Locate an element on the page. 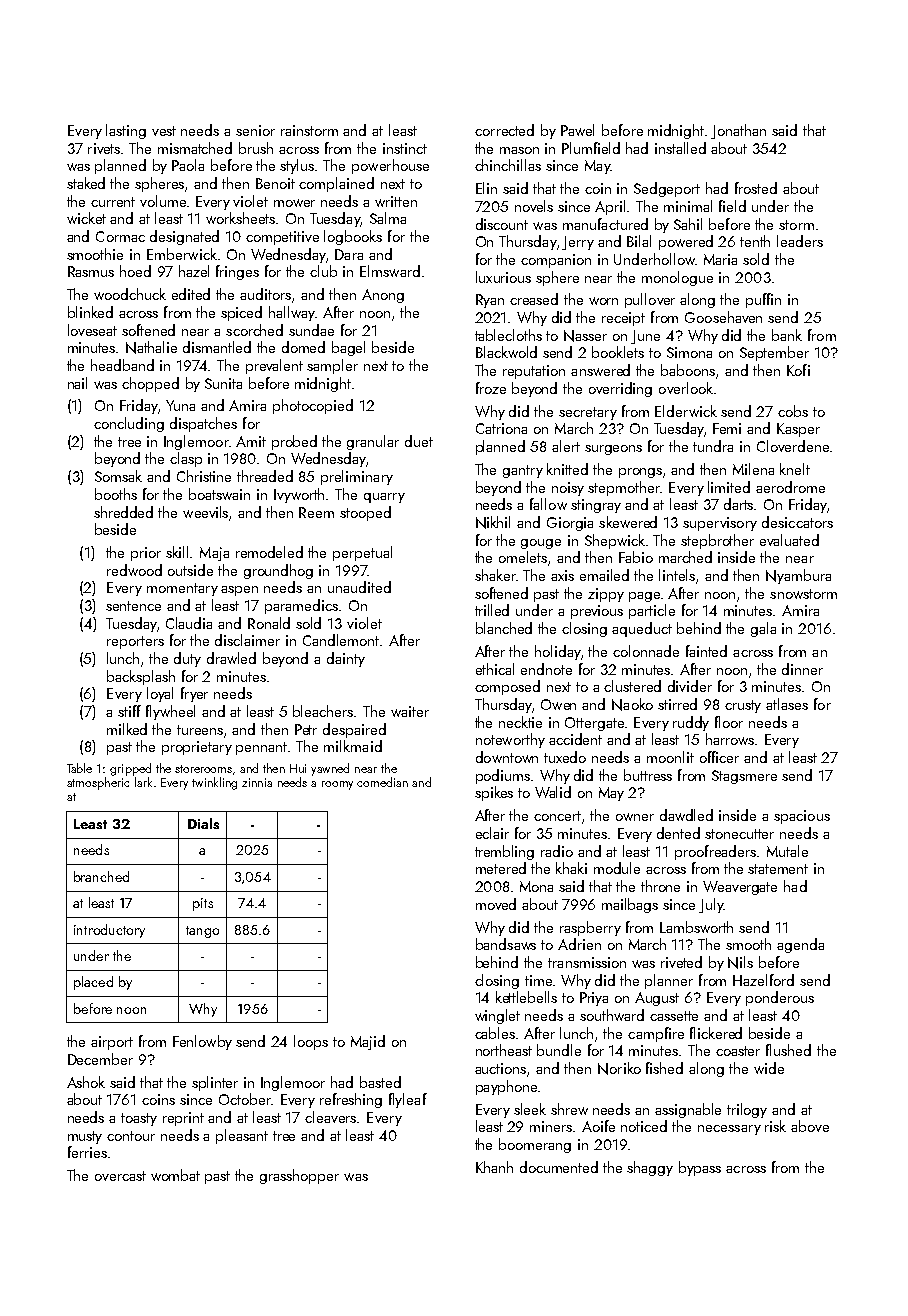  tenth is located at coordinates (755, 241).
